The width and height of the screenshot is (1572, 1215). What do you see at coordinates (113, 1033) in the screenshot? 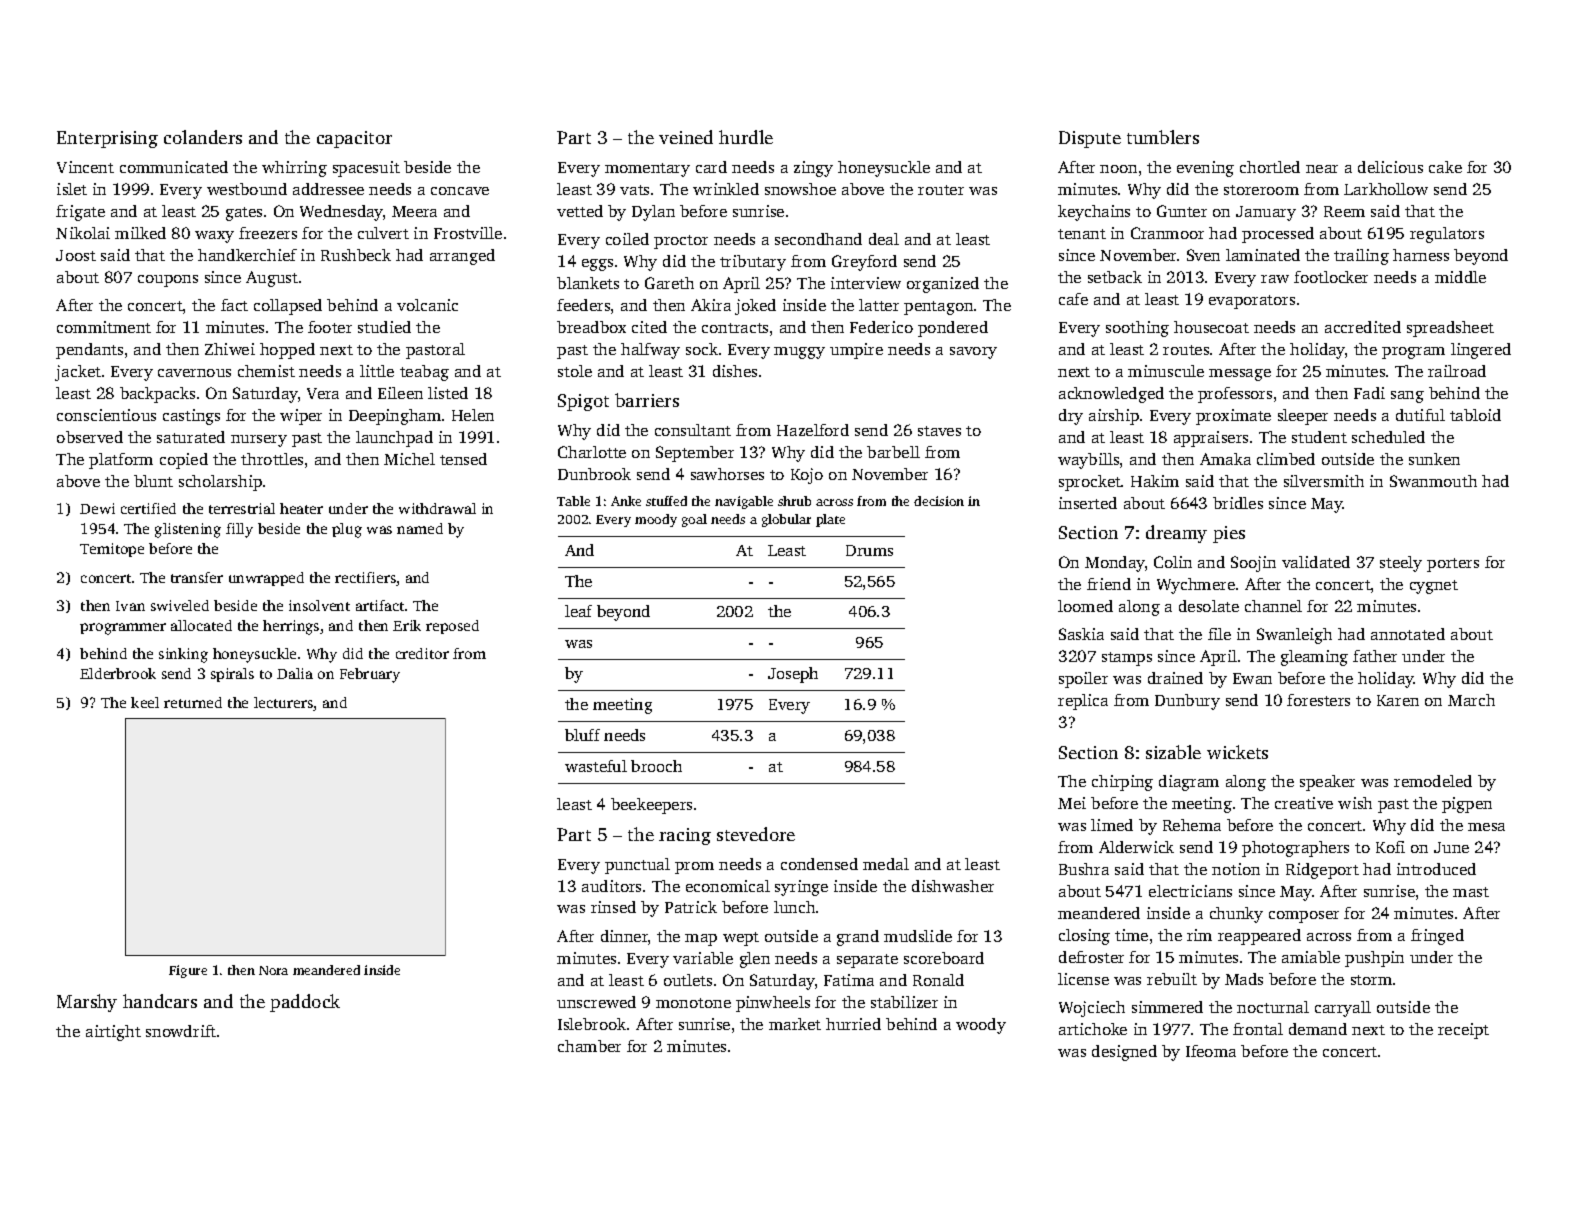
I see `airtight` at bounding box center [113, 1033].
